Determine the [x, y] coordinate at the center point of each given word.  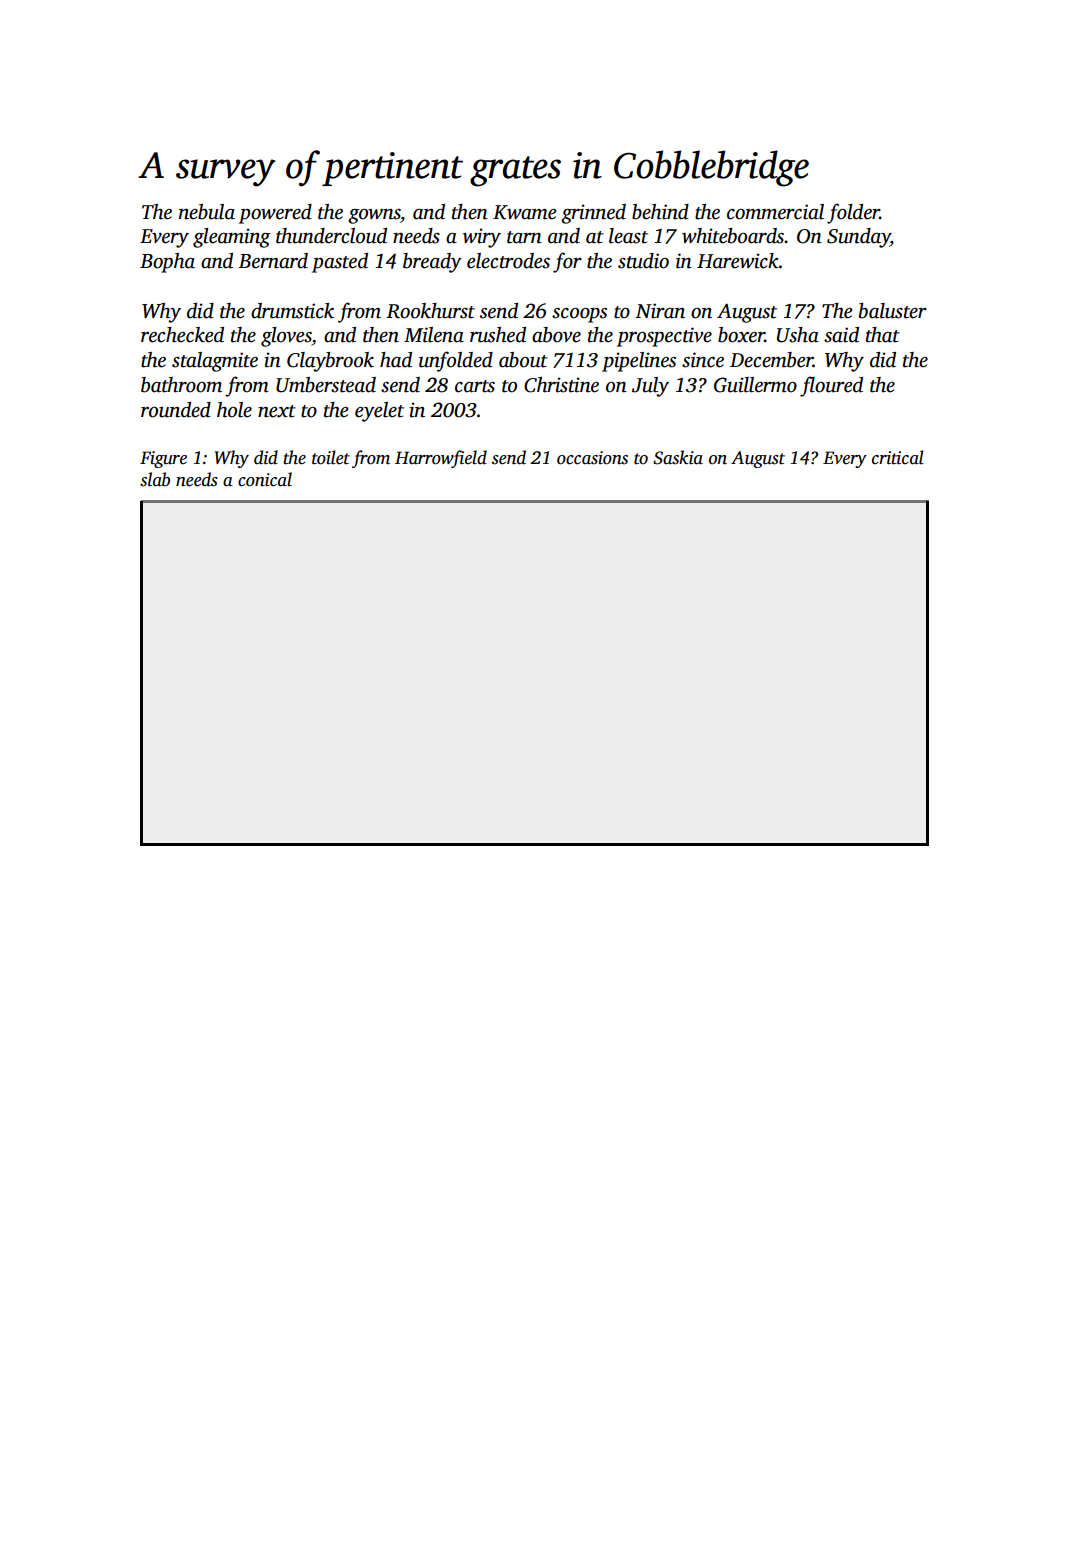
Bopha [167, 263]
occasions [592, 458]
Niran [660, 311]
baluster [893, 311]
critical [898, 457]
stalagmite [215, 362]
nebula [207, 212]
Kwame [524, 212]
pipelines [639, 362]
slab [155, 479]
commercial [775, 212]
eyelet [379, 412]
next [277, 411]
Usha [798, 335]
